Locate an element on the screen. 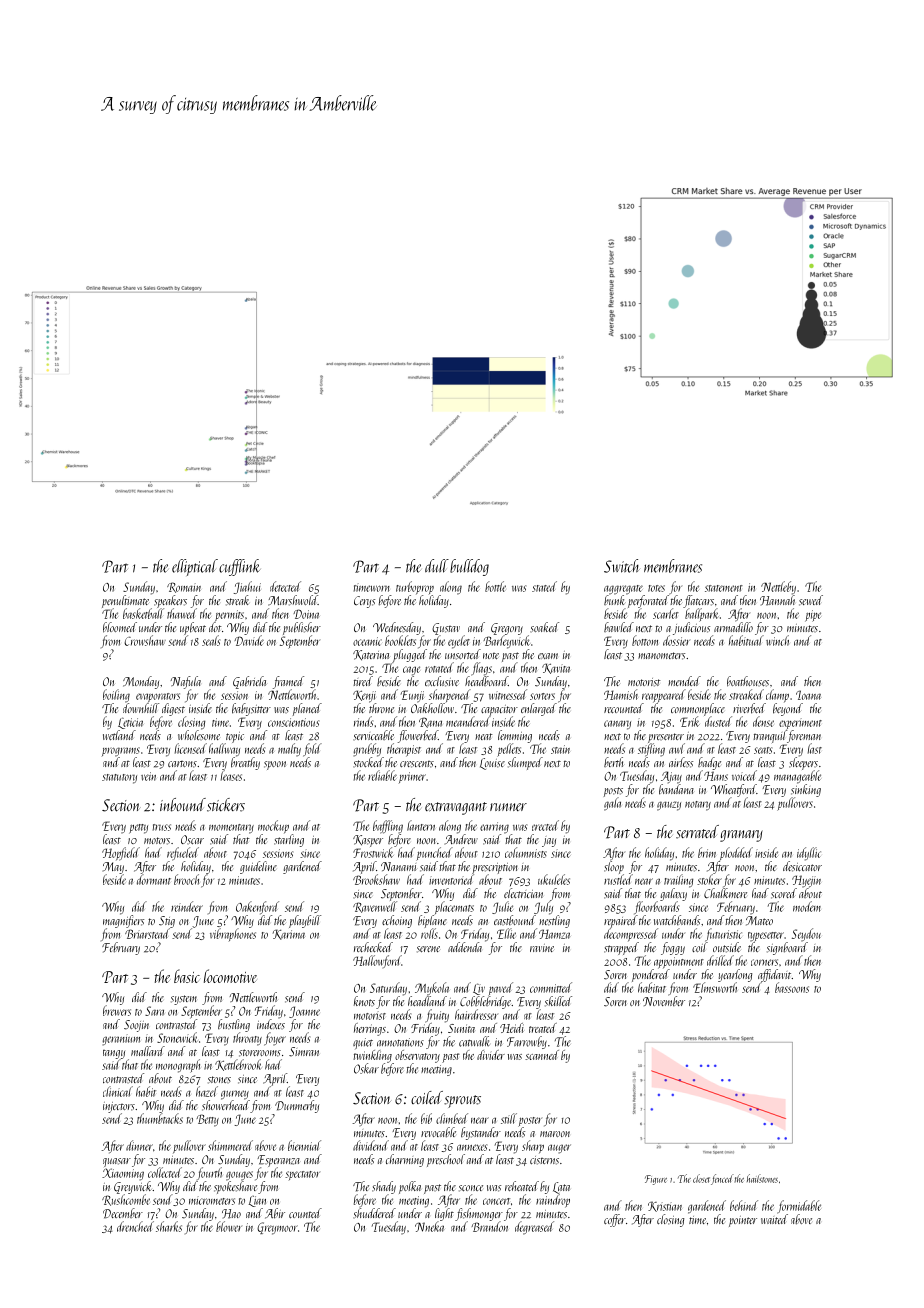 The width and height of the screenshot is (924, 1308). shady is located at coordinates (384, 1187).
